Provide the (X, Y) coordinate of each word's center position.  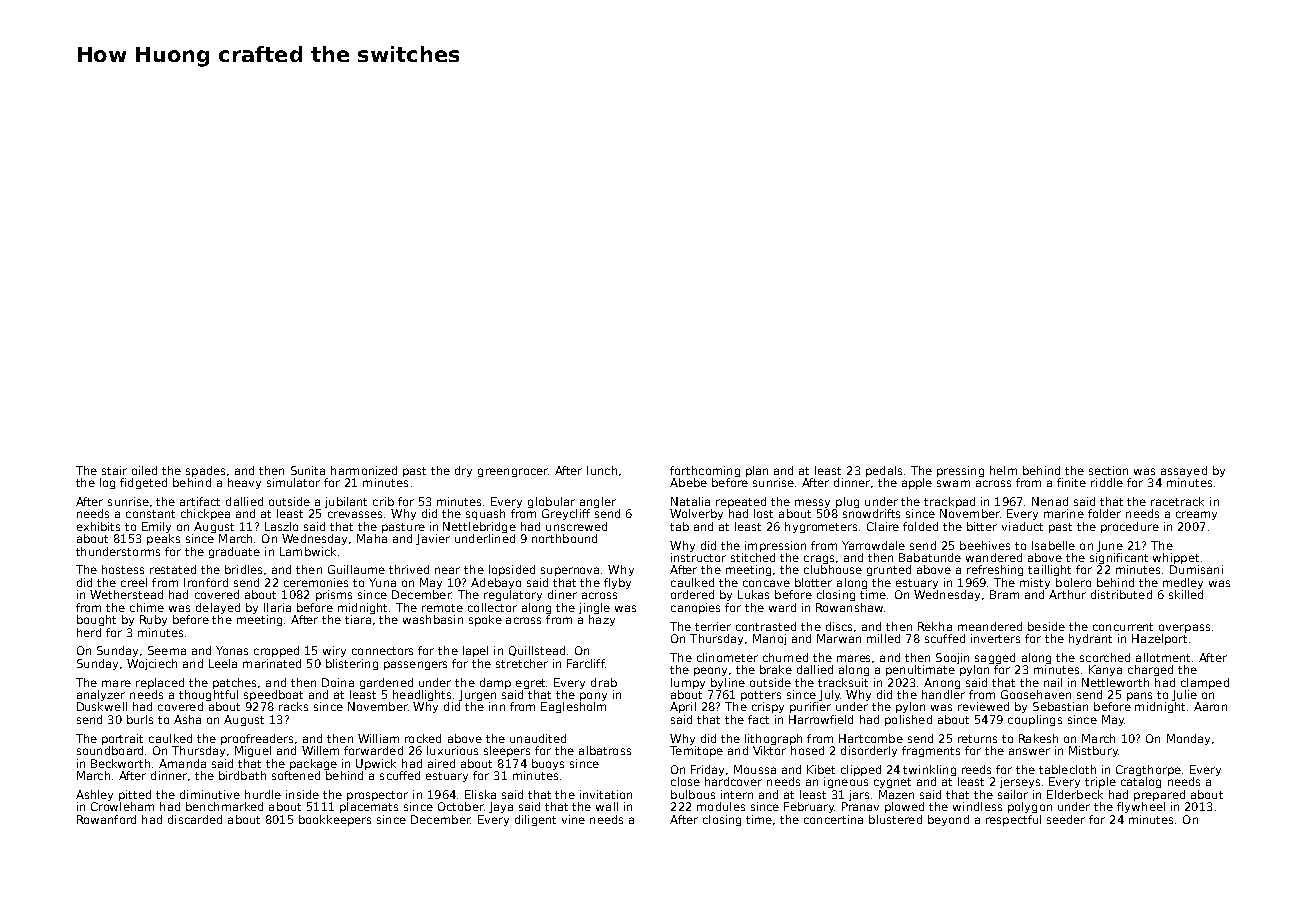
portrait (122, 739)
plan (757, 471)
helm (1003, 470)
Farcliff (586, 663)
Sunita (308, 470)
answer (1029, 751)
